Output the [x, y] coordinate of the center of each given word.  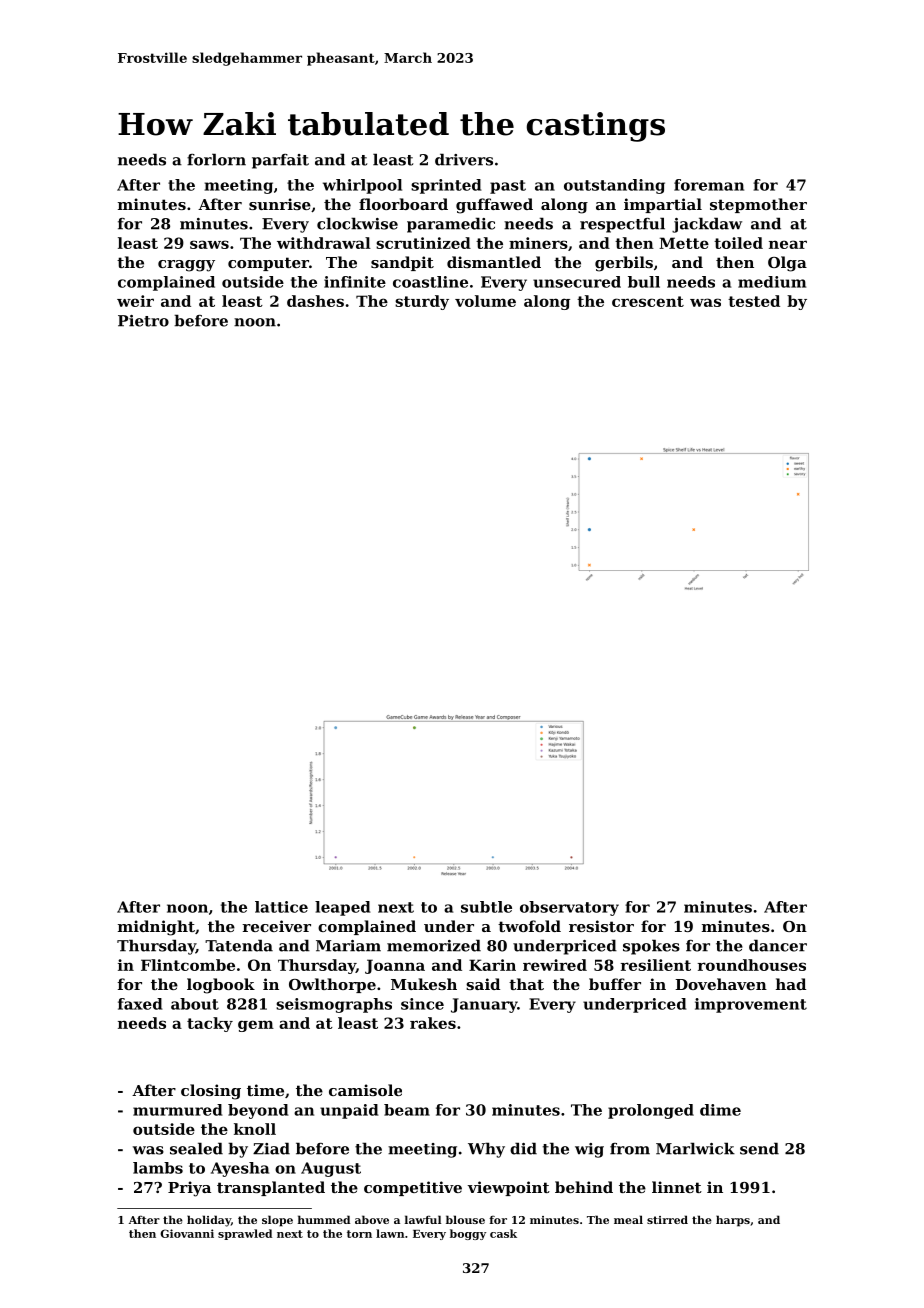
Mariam [348, 946]
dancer [778, 945]
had [791, 984]
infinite [355, 282]
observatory [569, 908]
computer [268, 264]
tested [754, 301]
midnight [156, 928]
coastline [430, 282]
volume [485, 301]
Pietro [143, 321]
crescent [648, 301]
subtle [486, 907]
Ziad [271, 1148]
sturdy [422, 302]
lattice [281, 907]
